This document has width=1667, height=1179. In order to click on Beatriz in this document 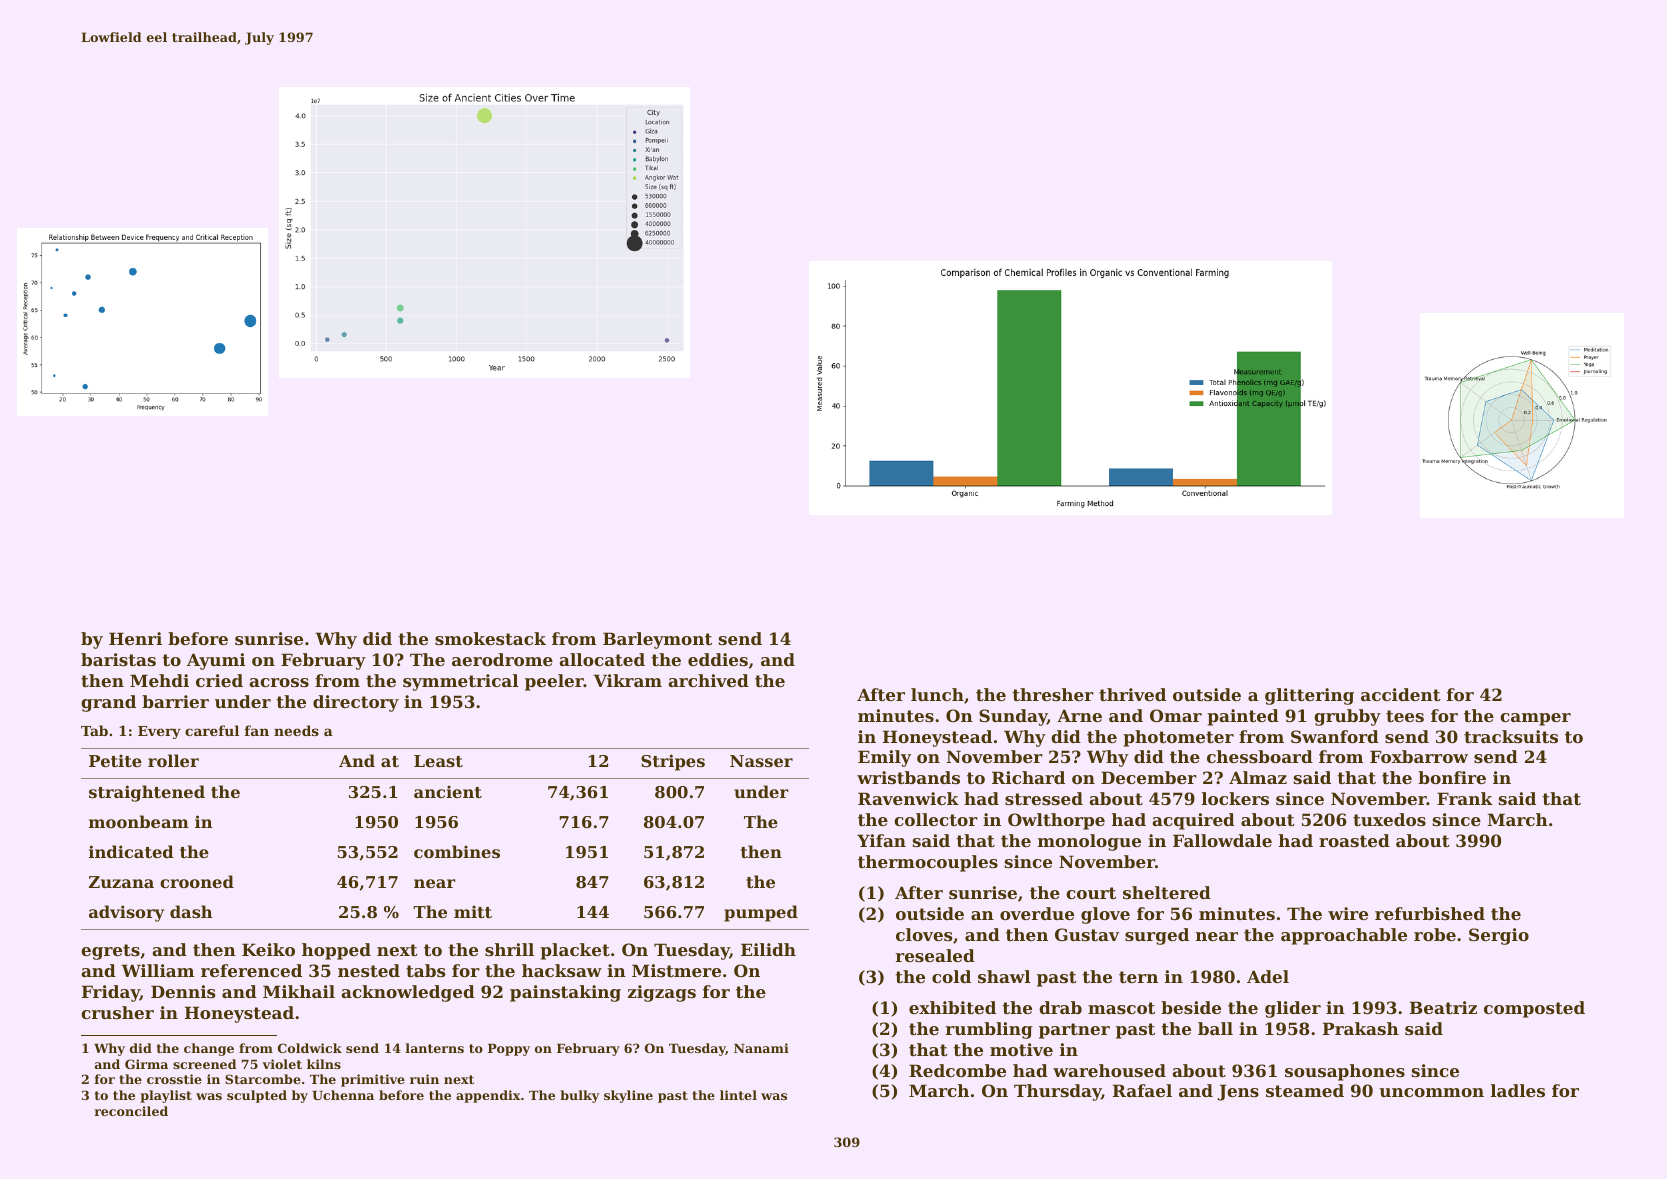, I will do `click(1443, 1007)`.
